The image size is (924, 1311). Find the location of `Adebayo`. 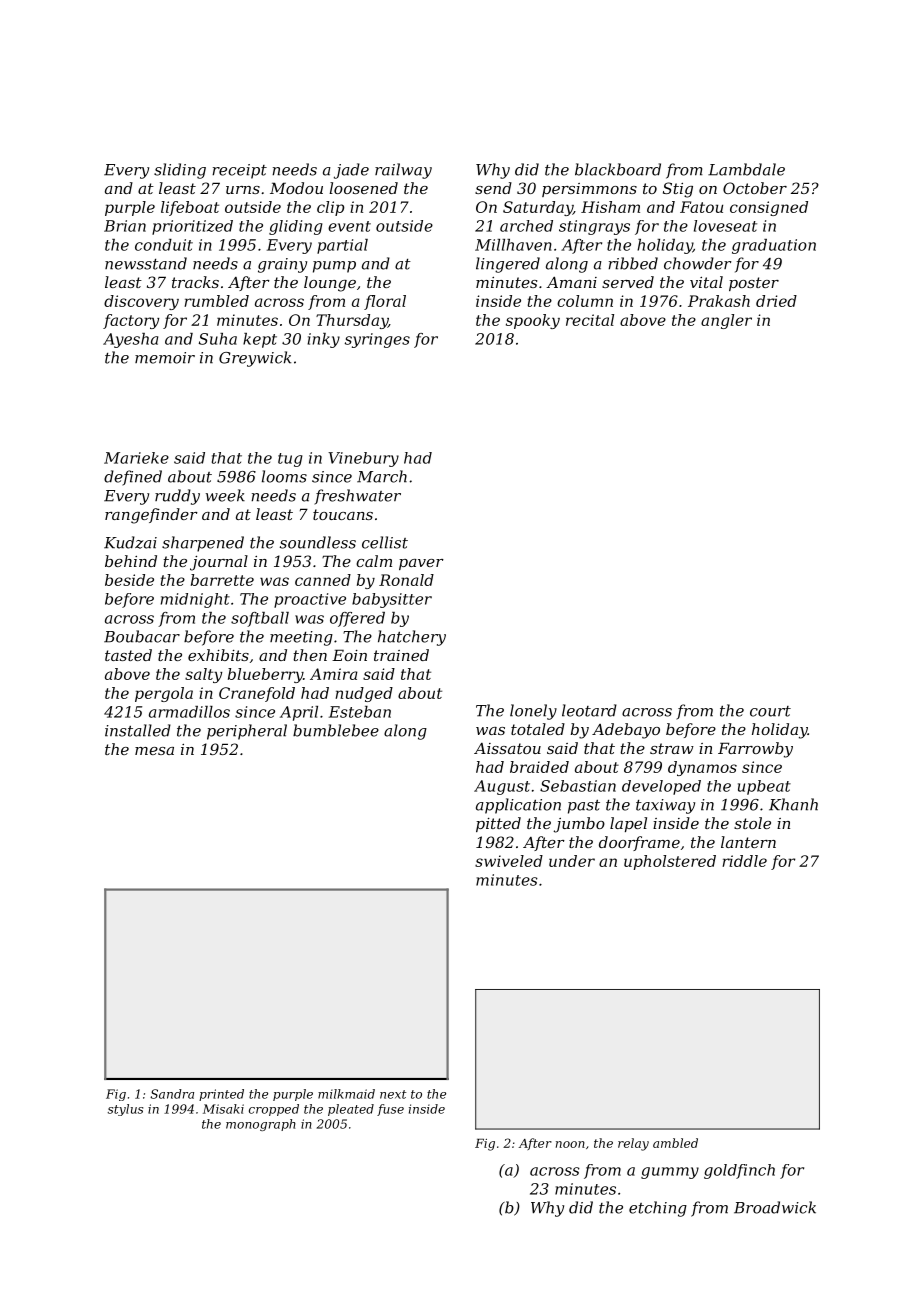

Adebayo is located at coordinates (626, 731).
